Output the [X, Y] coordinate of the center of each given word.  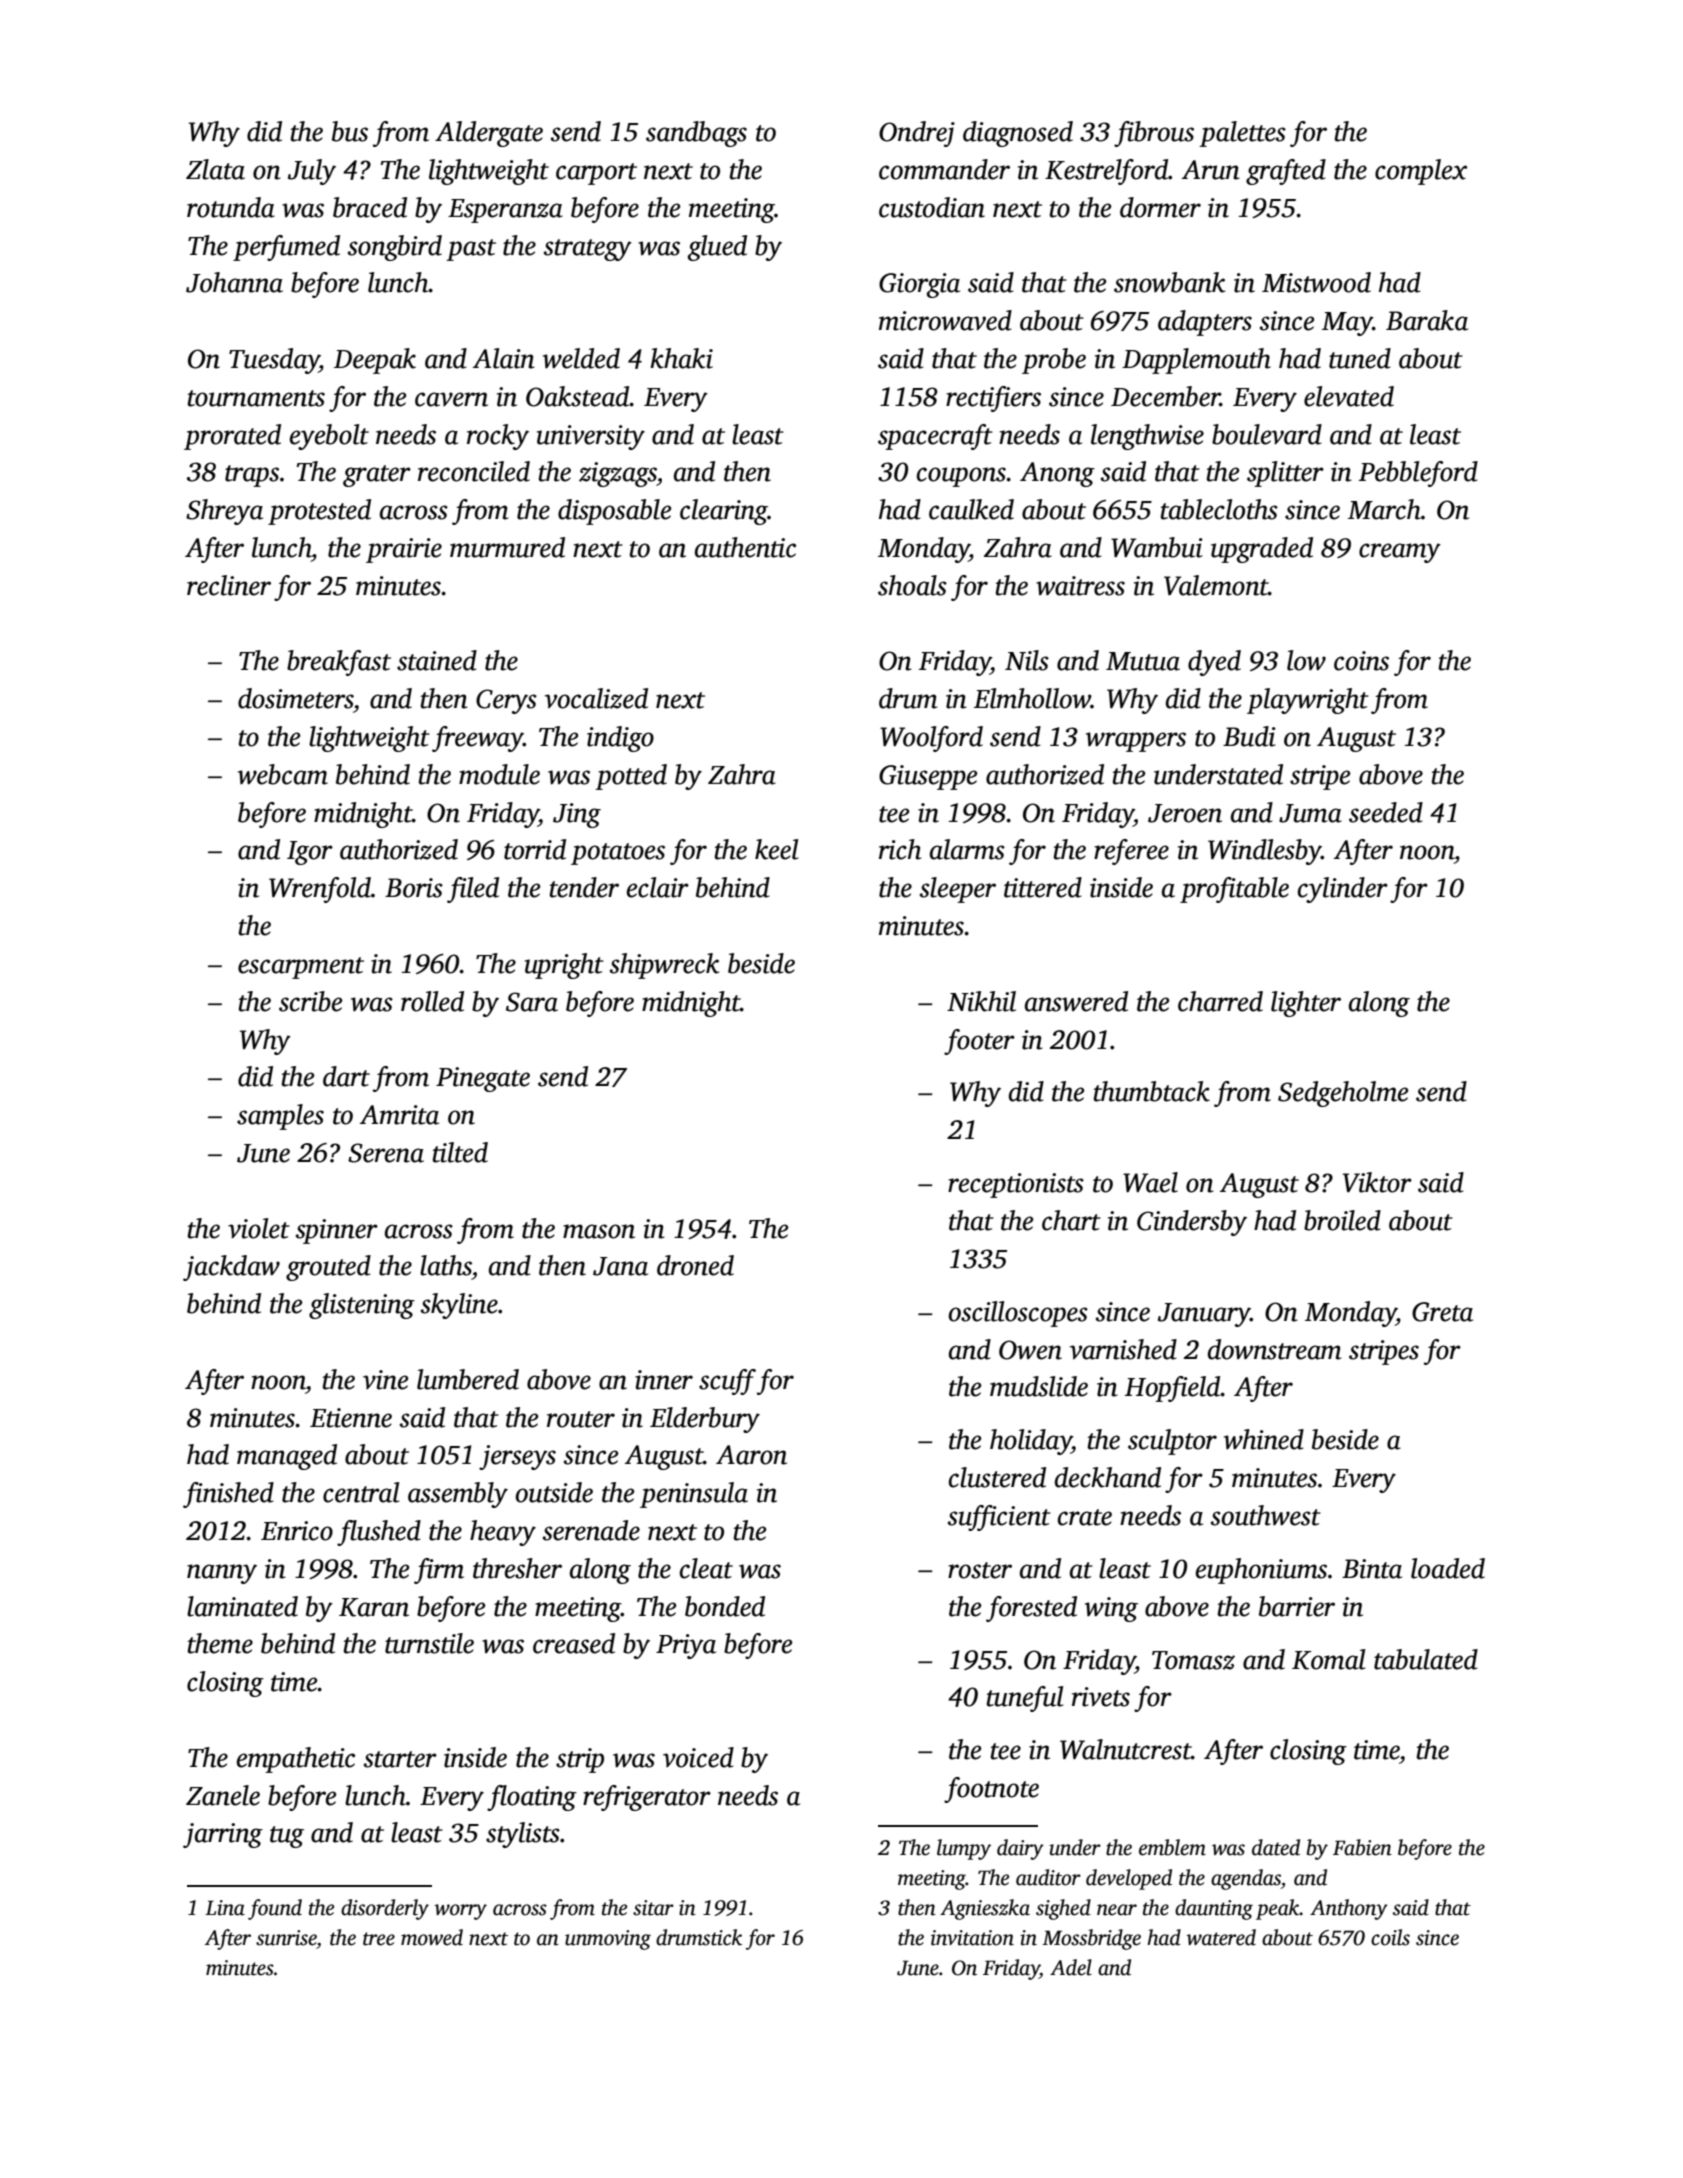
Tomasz [1193, 1660]
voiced [698, 1757]
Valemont [1216, 585]
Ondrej [917, 134]
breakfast [339, 663]
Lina [225, 1908]
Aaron [751, 1455]
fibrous [1154, 134]
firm [439, 1571]
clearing [724, 512]
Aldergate [489, 134]
